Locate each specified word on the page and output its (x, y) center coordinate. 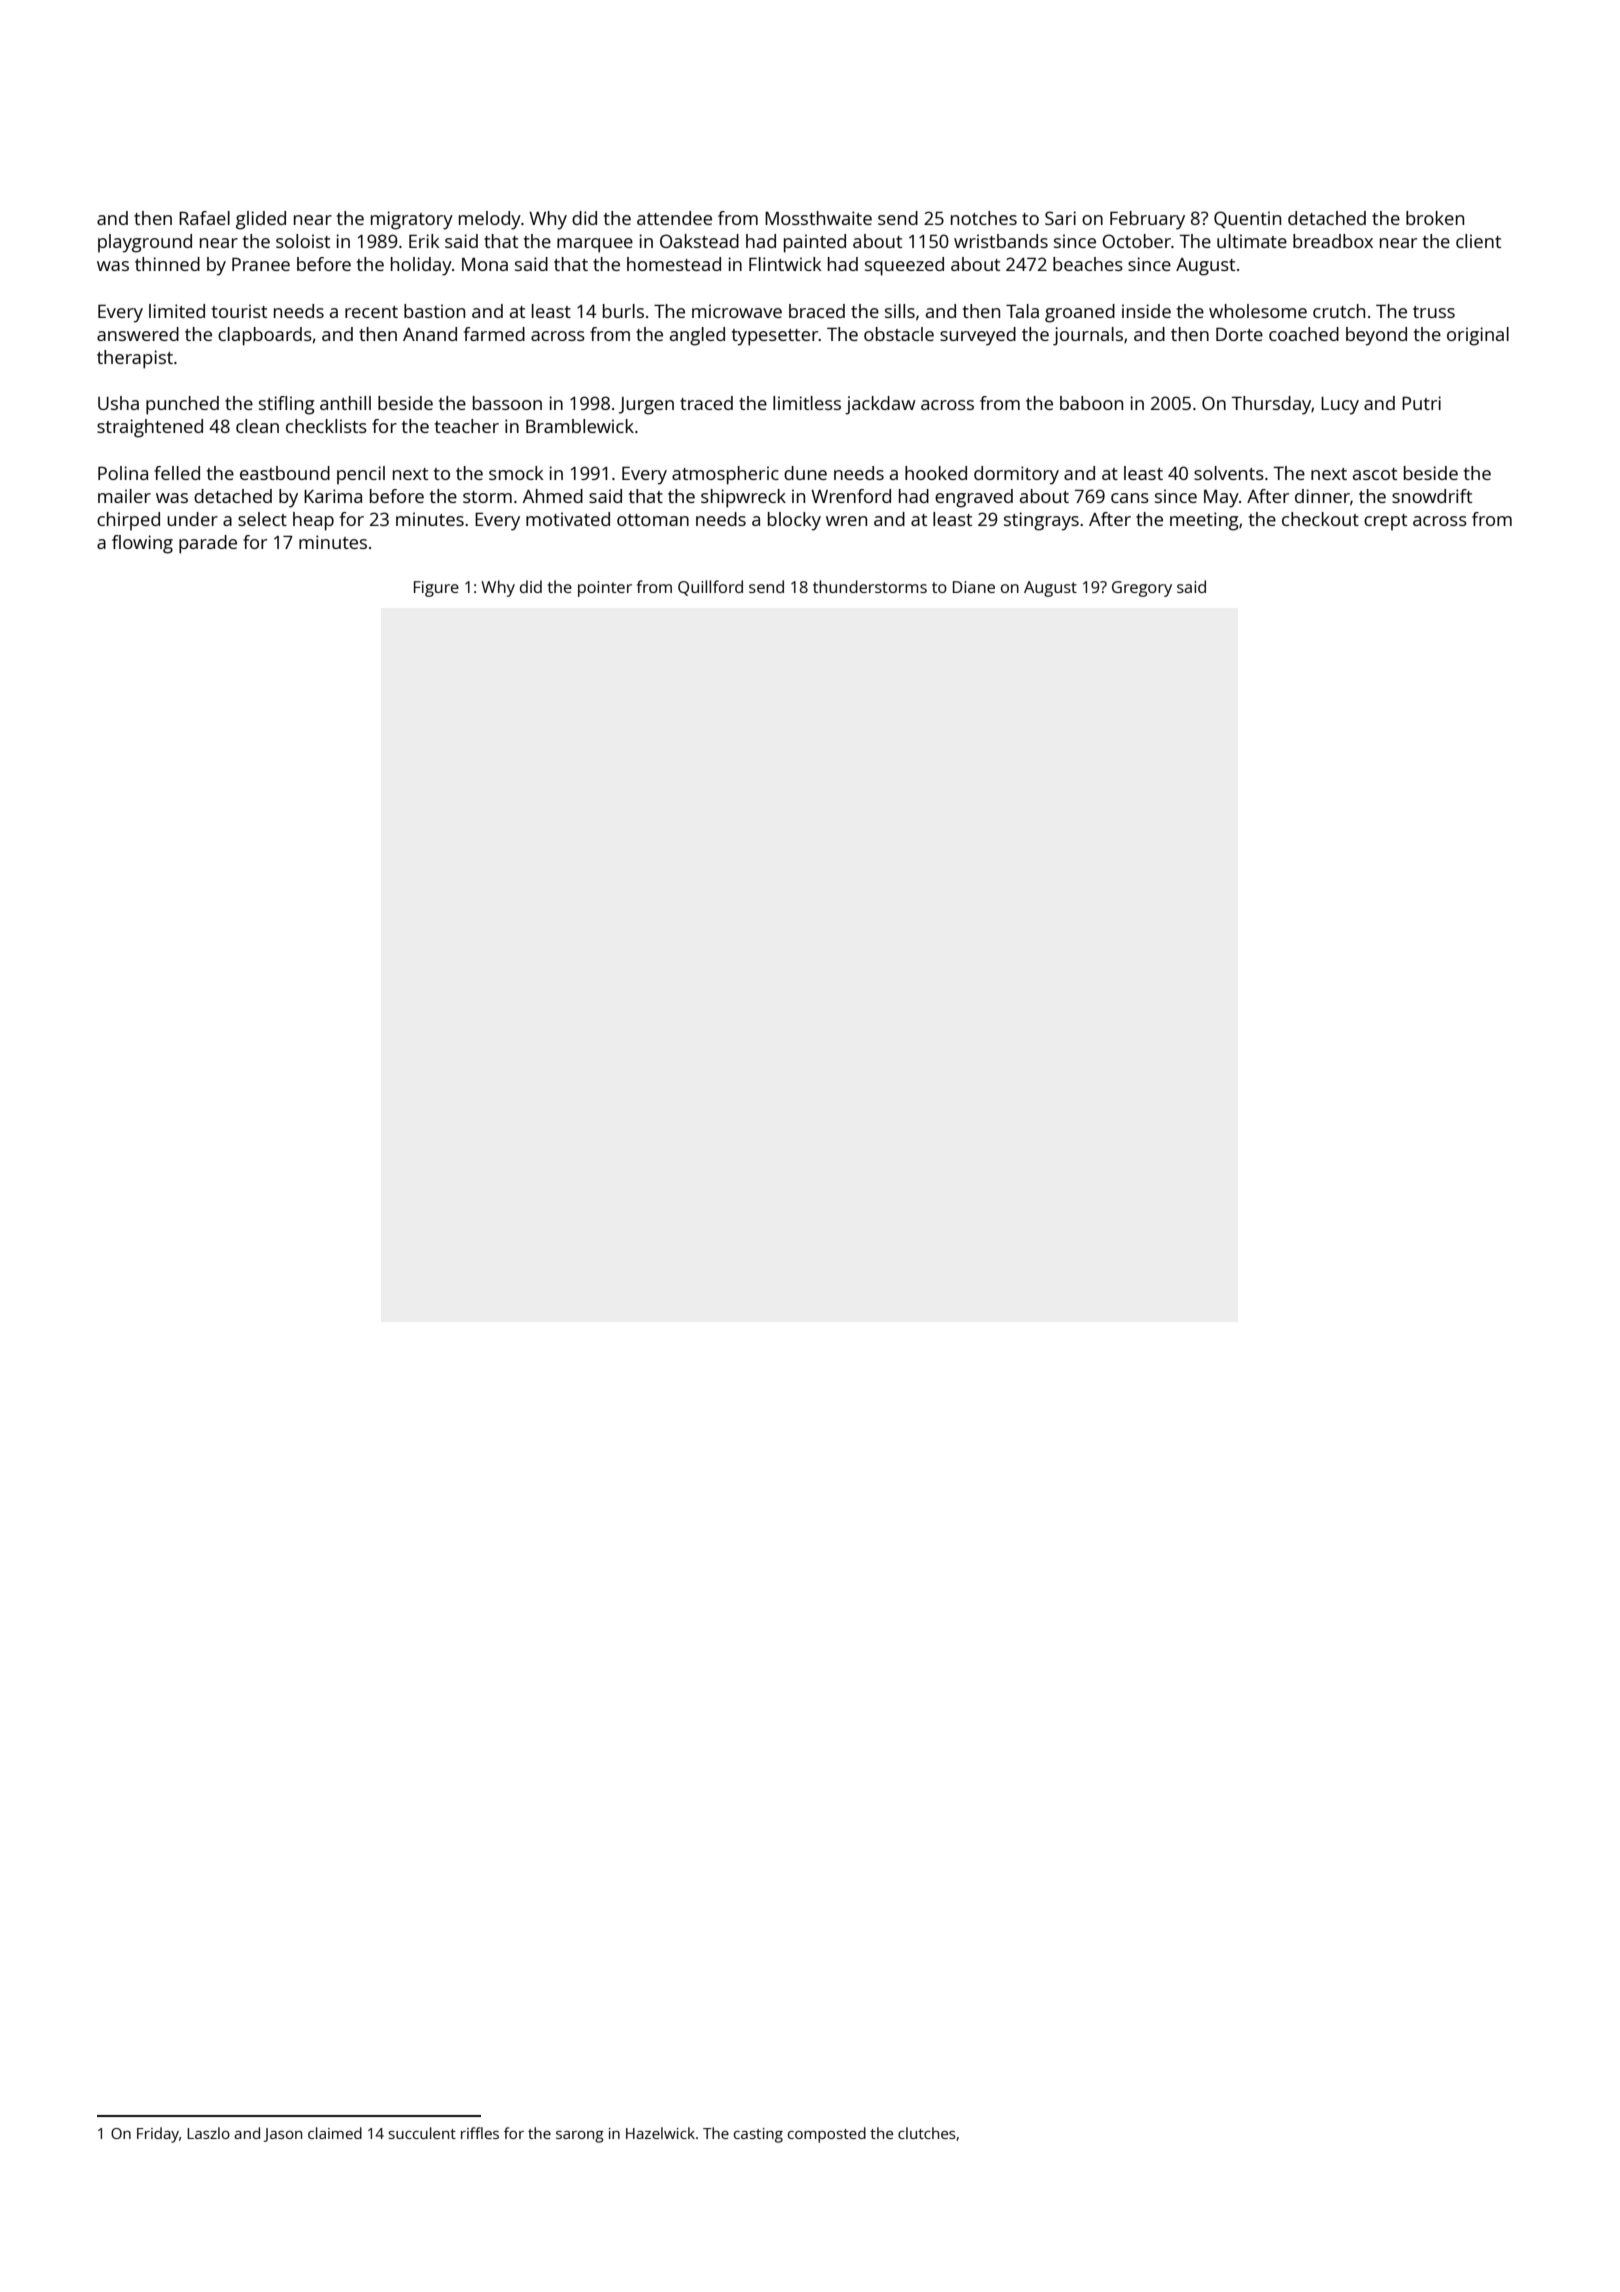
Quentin (1247, 219)
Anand (430, 334)
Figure (436, 589)
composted (827, 2135)
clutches (927, 2133)
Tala (1022, 311)
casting (758, 2135)
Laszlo (208, 2133)
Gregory (1142, 589)
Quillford (710, 588)
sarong (580, 2137)
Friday (158, 2135)
